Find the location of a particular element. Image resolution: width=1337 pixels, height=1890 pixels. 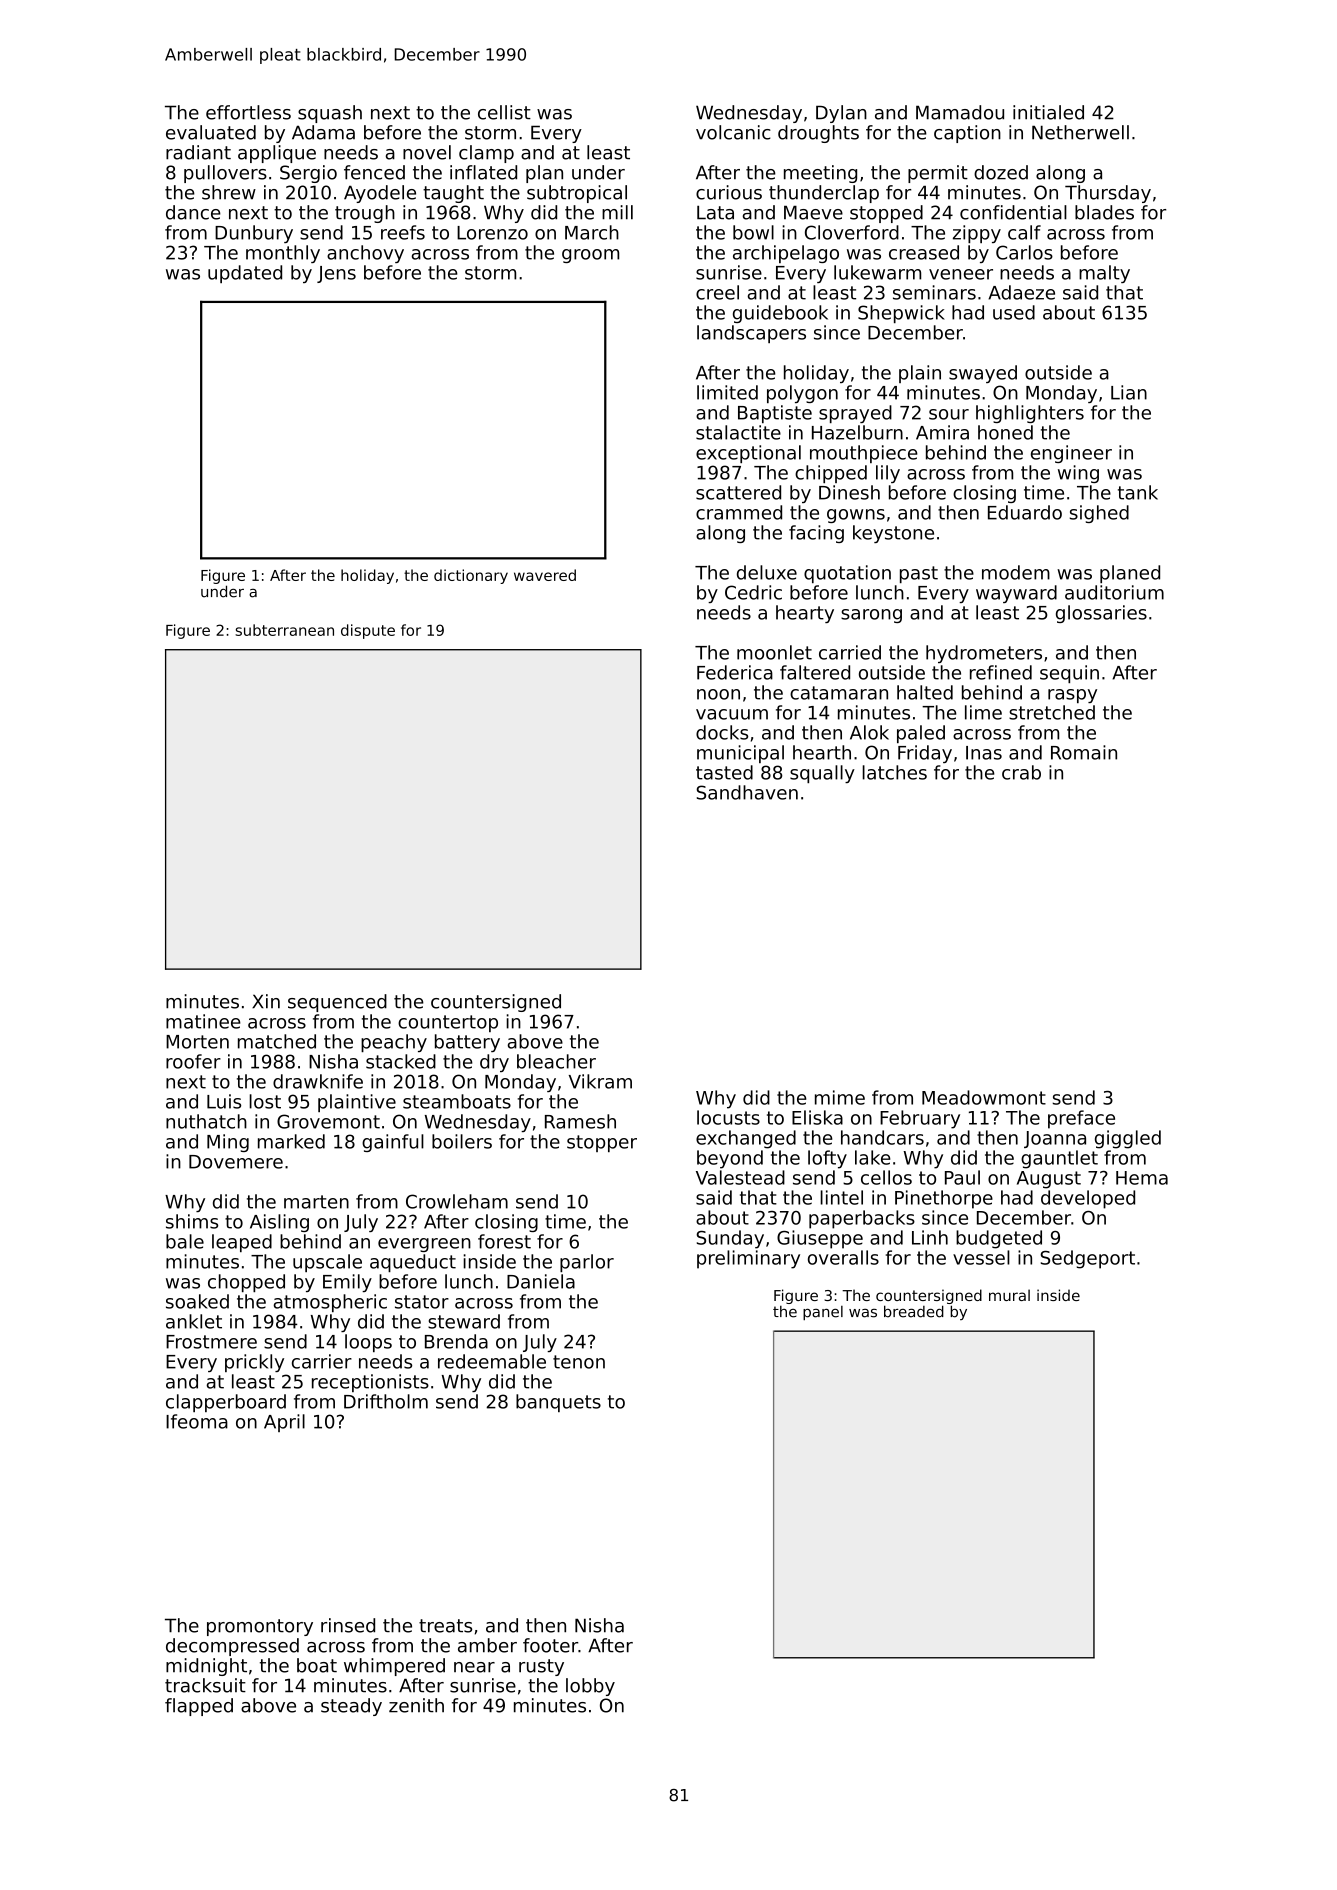

wayward is located at coordinates (1016, 594).
